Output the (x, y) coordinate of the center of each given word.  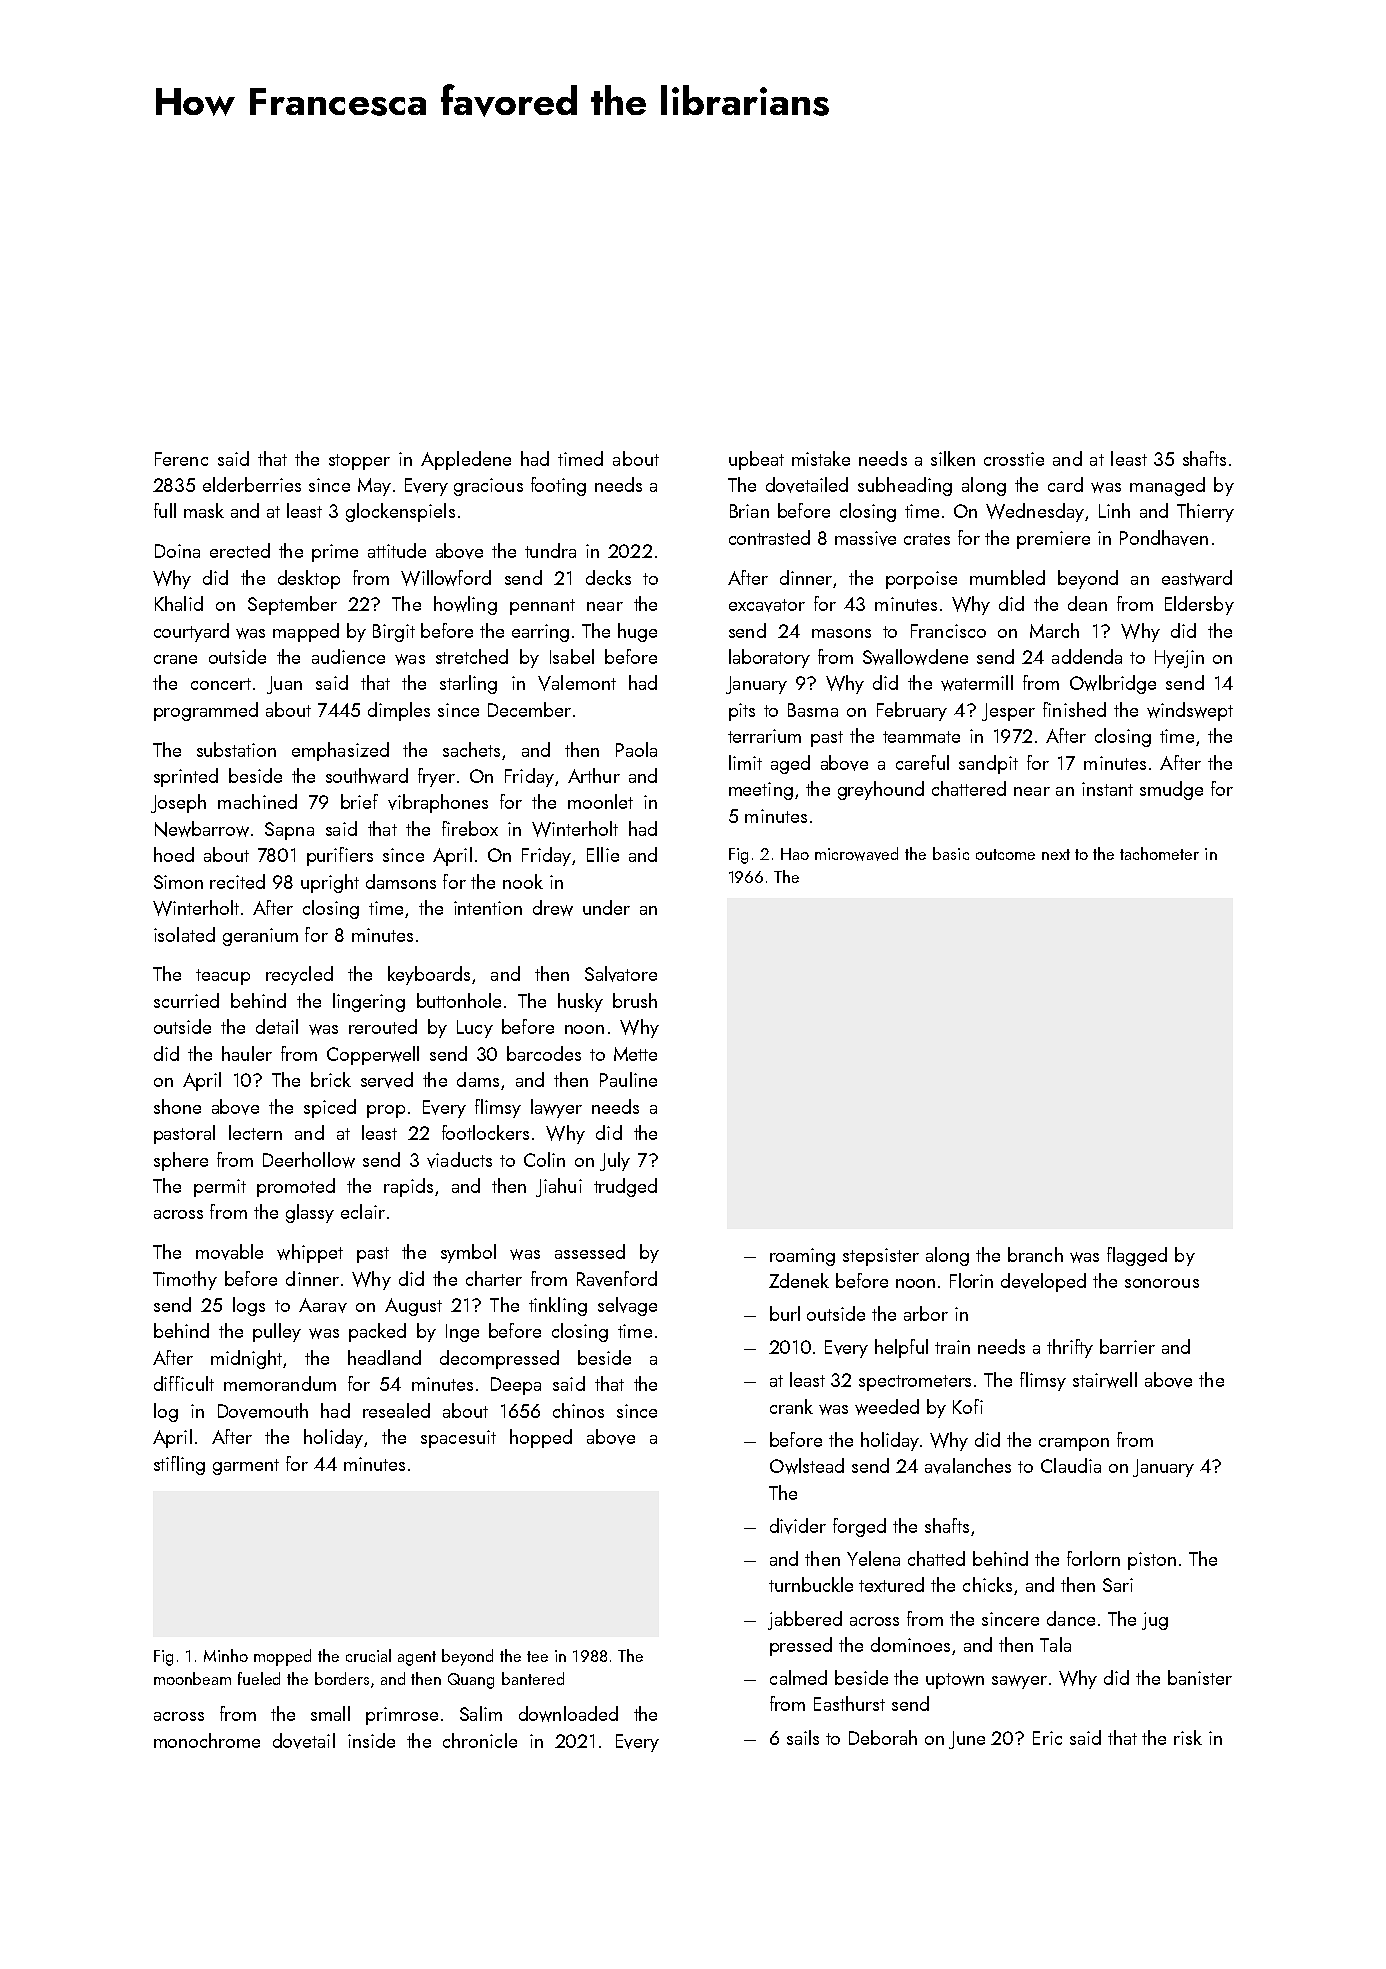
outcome (1005, 854)
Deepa (516, 1386)
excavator (767, 605)
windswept (1190, 711)
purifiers (340, 856)
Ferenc (181, 459)
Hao (795, 854)
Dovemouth (263, 1411)
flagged (1137, 1256)
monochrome (207, 1740)
